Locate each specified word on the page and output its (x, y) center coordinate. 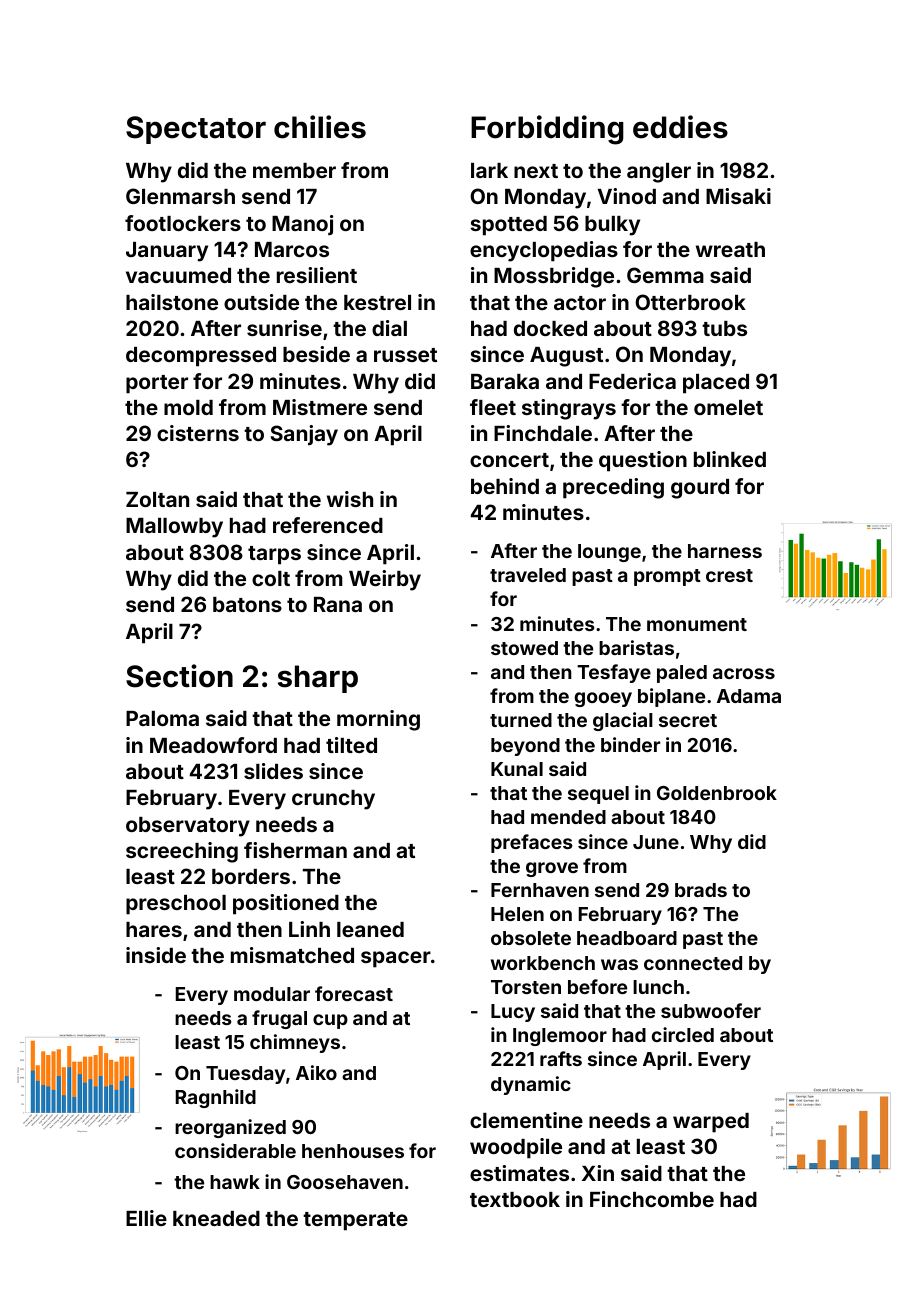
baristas (636, 647)
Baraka (505, 381)
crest (729, 575)
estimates (519, 1173)
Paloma (162, 718)
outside (261, 302)
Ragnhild (216, 1098)
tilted (351, 745)
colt (271, 578)
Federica (632, 381)
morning (378, 720)
